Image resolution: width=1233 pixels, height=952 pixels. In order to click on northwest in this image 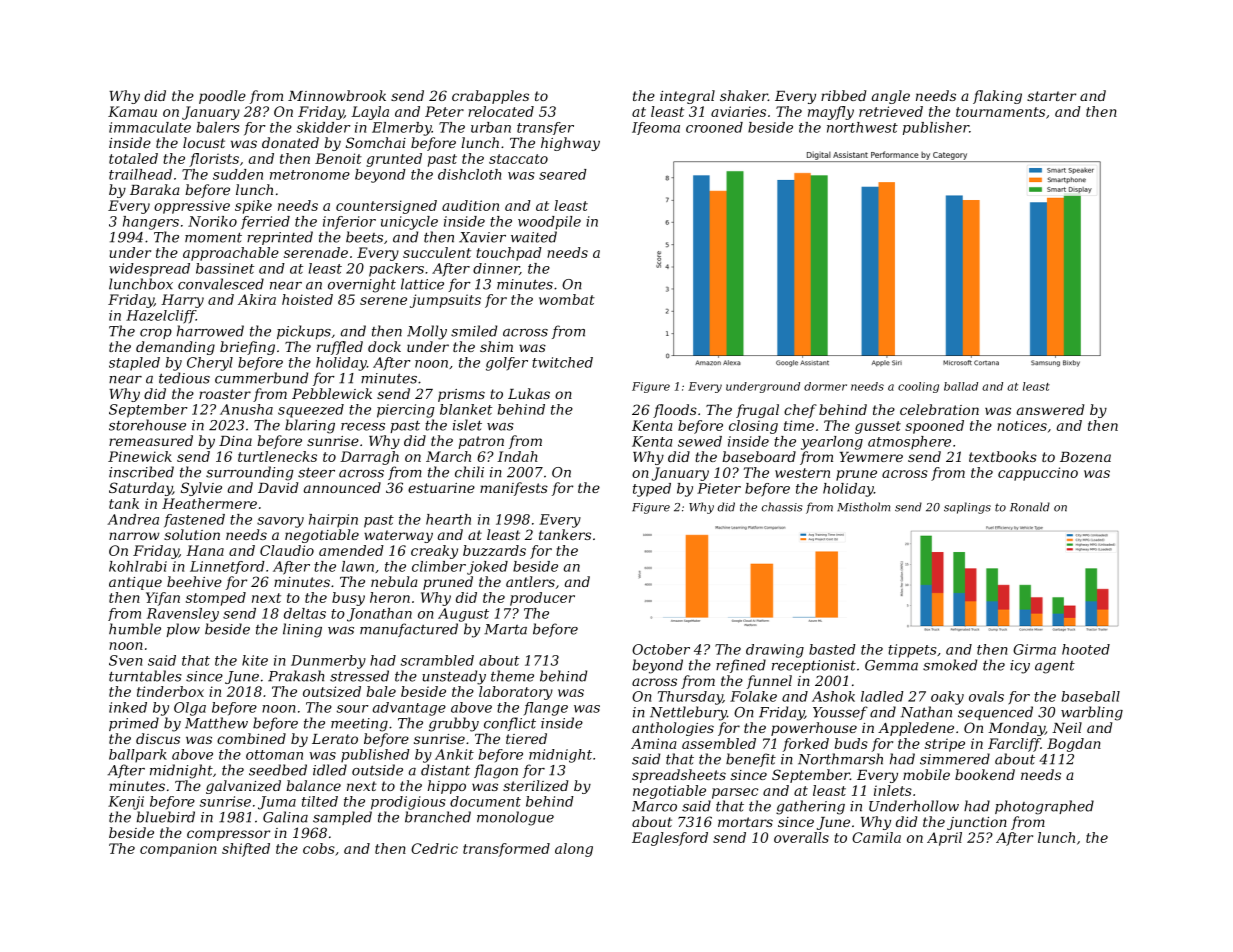, I will do `click(862, 127)`.
